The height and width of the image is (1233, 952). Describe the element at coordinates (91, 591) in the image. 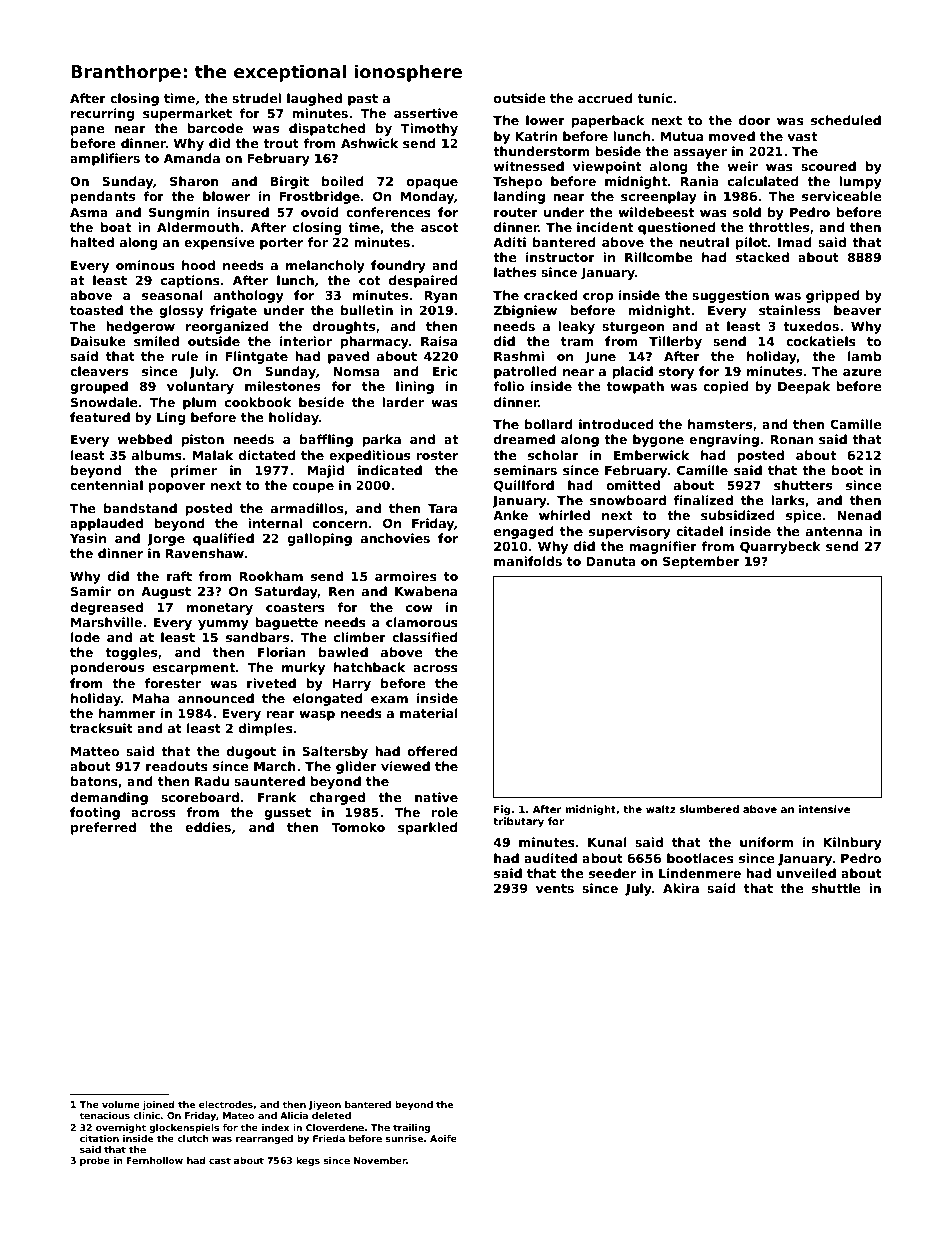

I see `Samir` at that location.
